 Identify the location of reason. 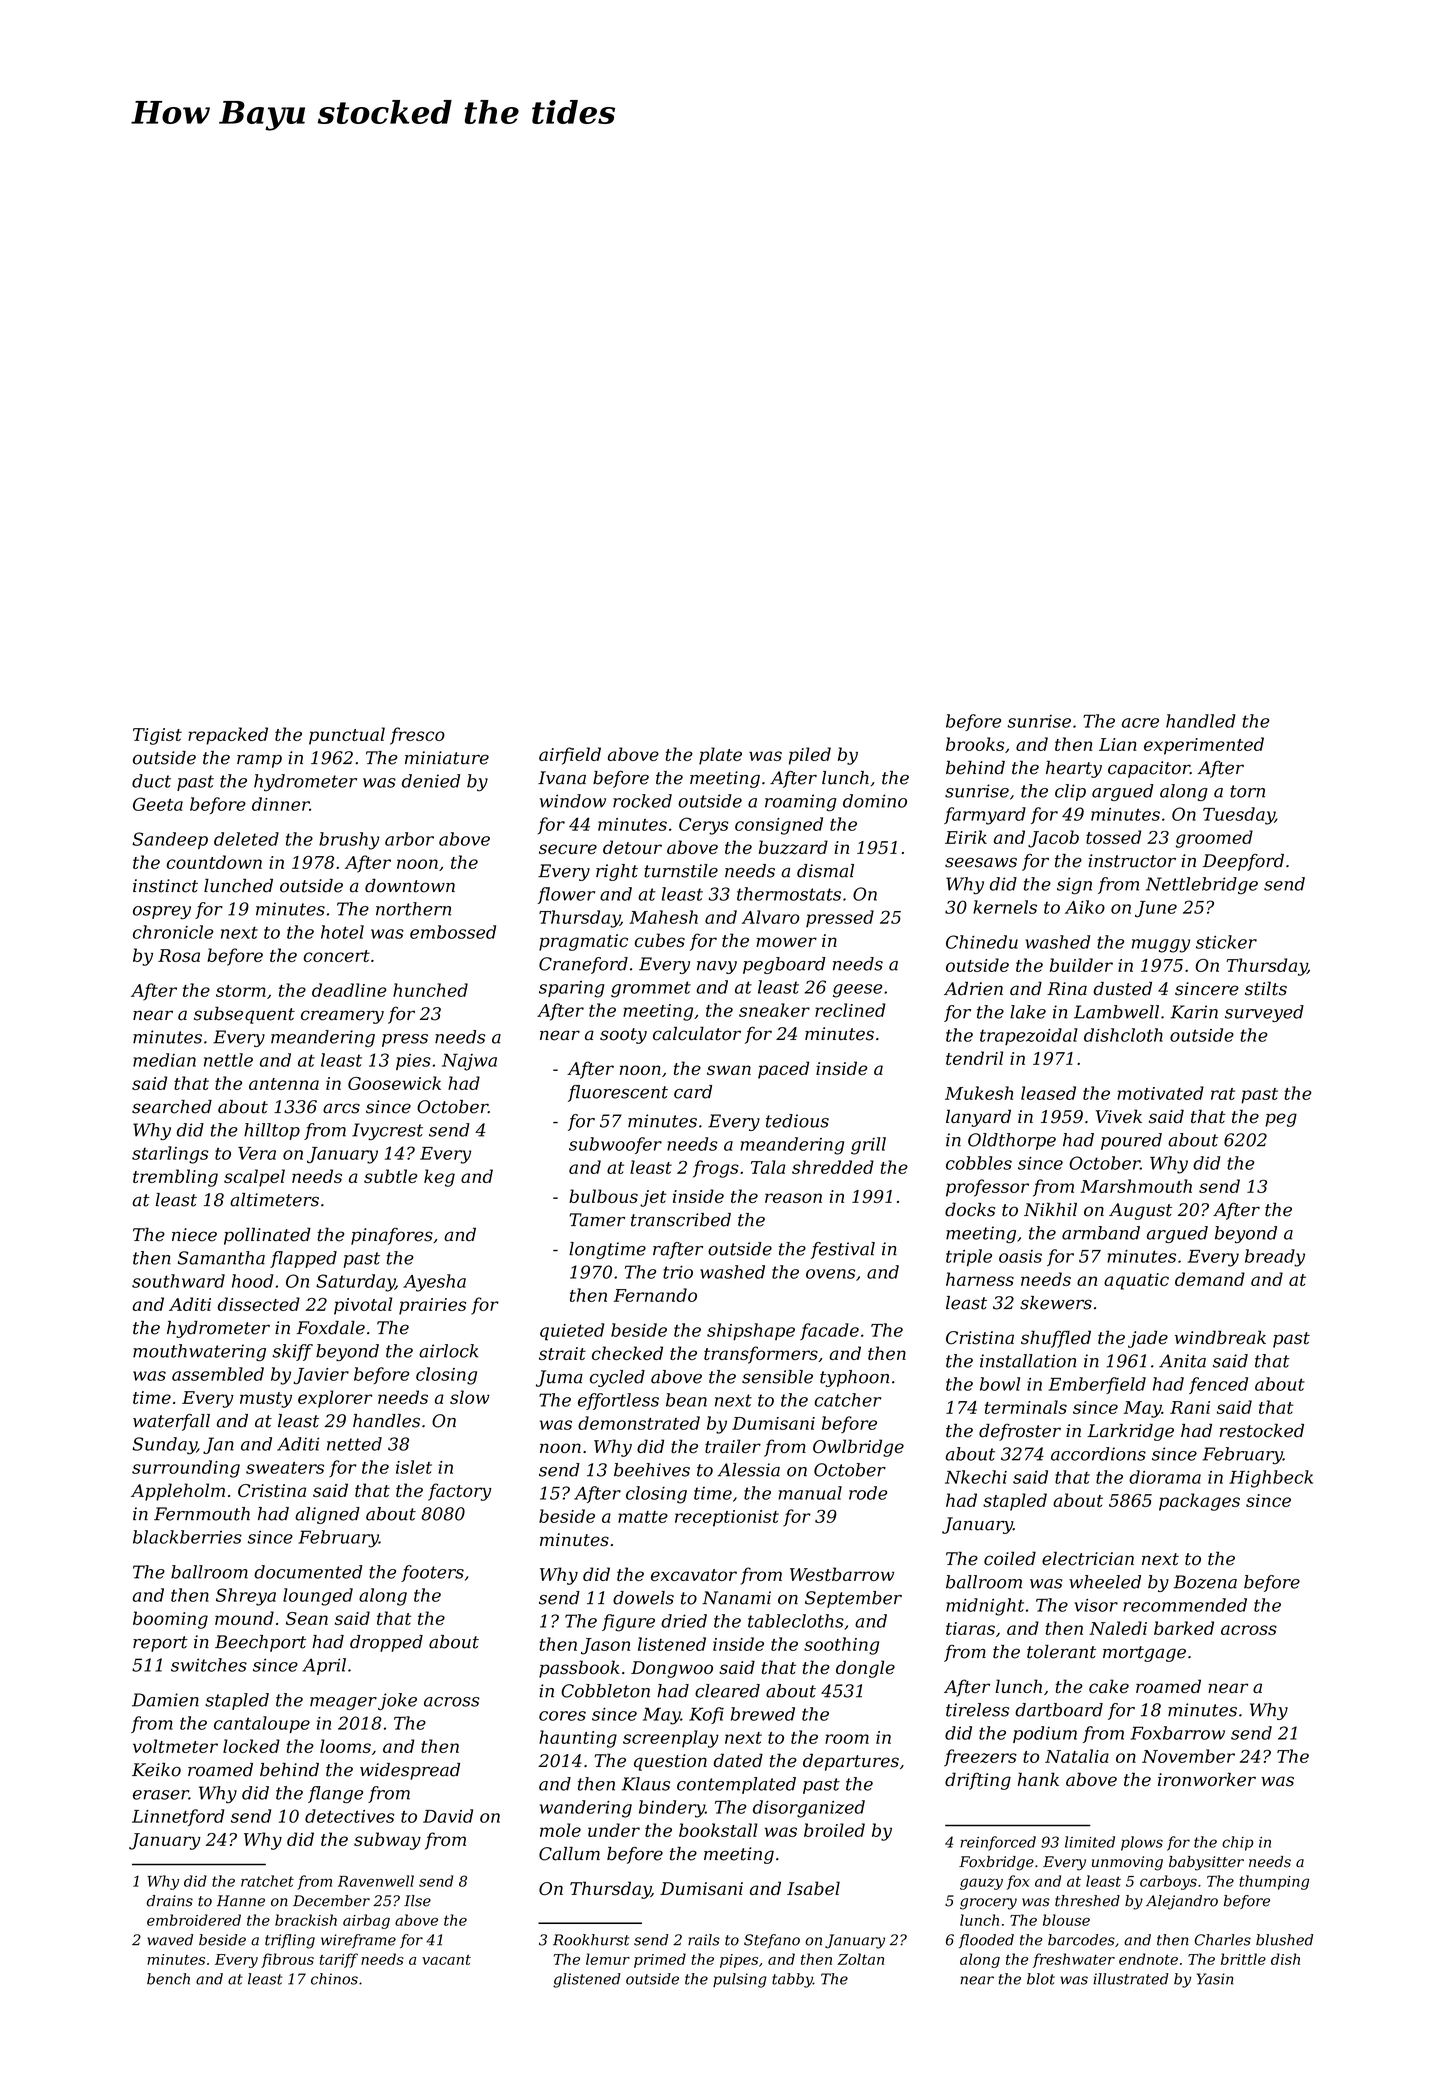
(793, 1198).
